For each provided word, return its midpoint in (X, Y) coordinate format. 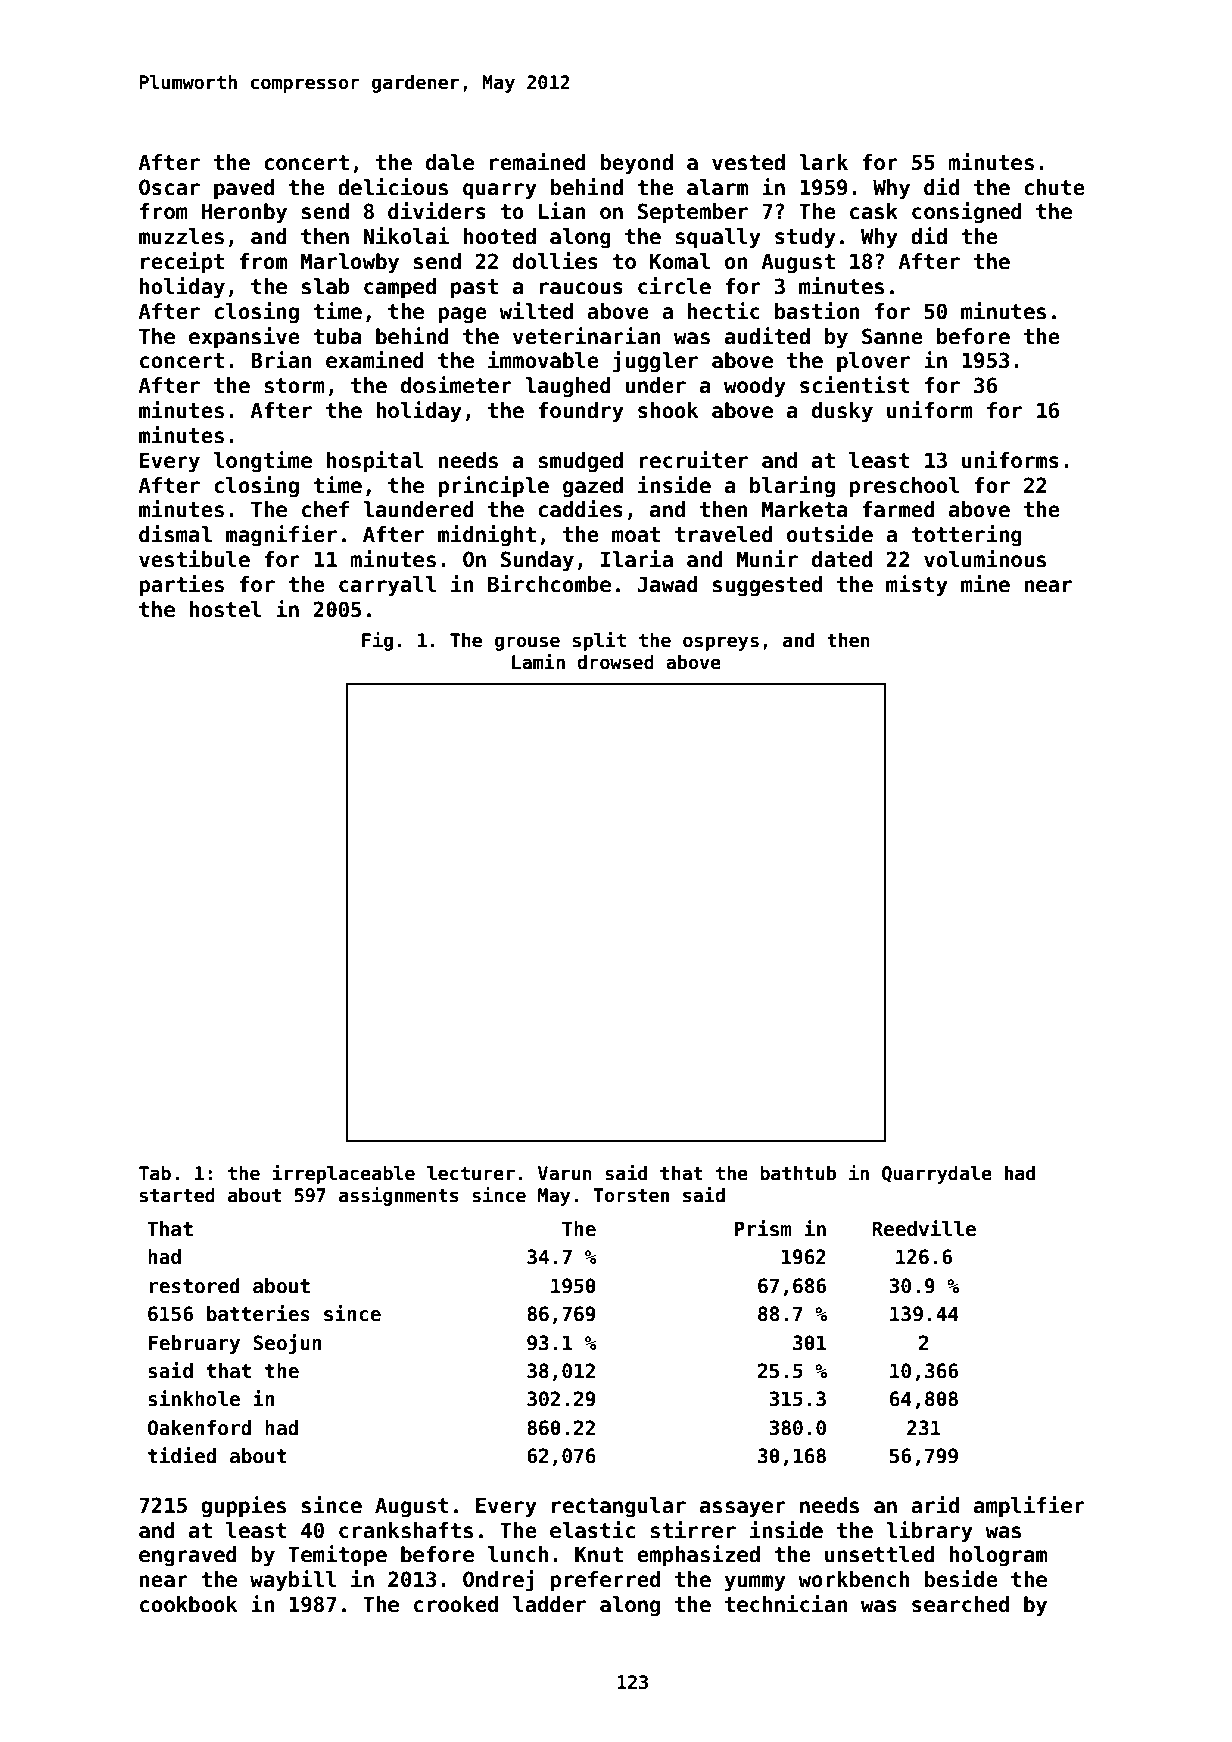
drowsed (615, 662)
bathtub (798, 1173)
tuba (337, 336)
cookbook (188, 1604)
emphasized (698, 1555)
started (177, 1195)
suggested (767, 586)
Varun (565, 1173)
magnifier (281, 535)
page (462, 315)
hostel (225, 609)
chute (1054, 187)
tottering (966, 535)
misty (917, 585)
